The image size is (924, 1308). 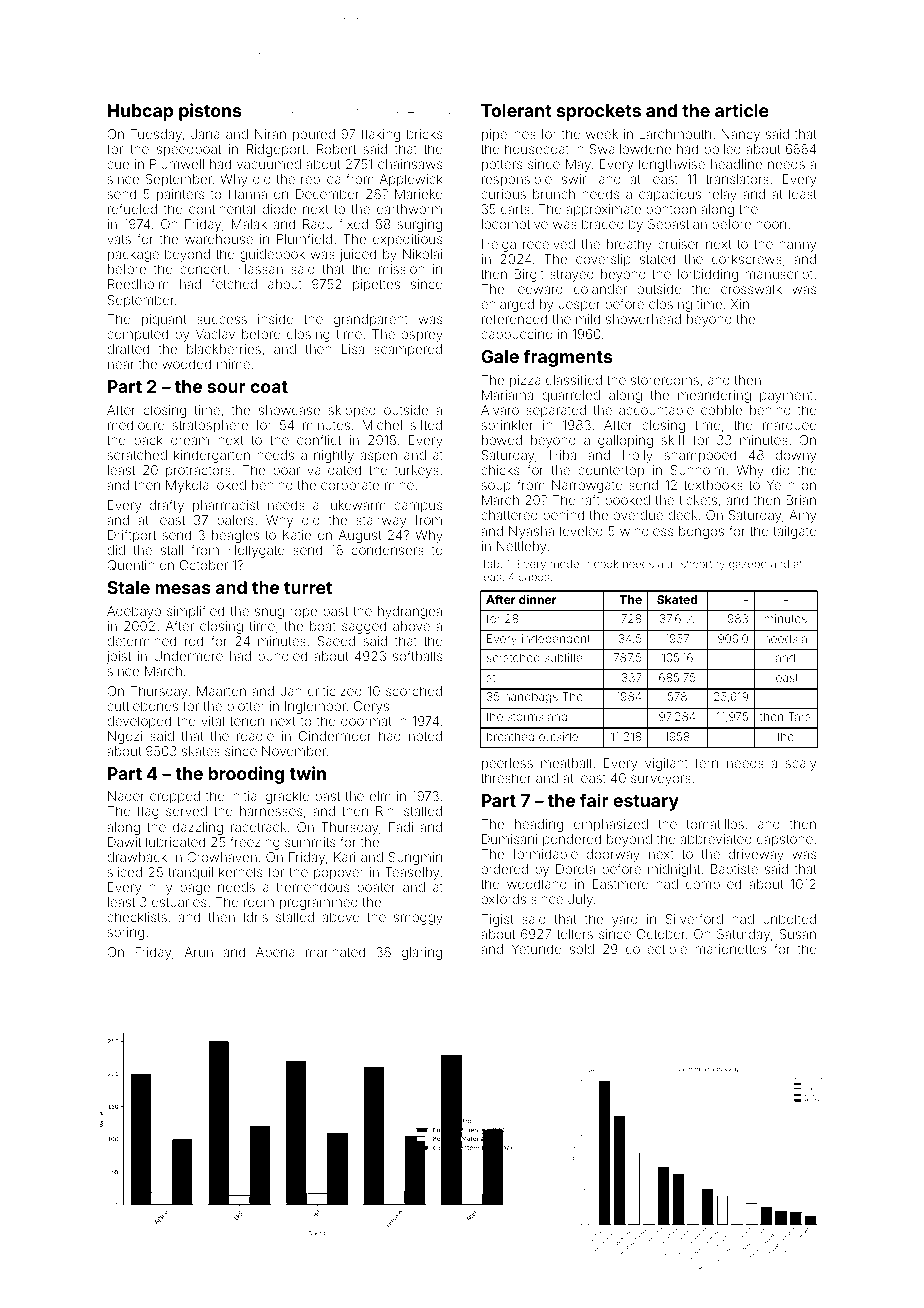 I want to click on mediocre, so click(x=136, y=425).
